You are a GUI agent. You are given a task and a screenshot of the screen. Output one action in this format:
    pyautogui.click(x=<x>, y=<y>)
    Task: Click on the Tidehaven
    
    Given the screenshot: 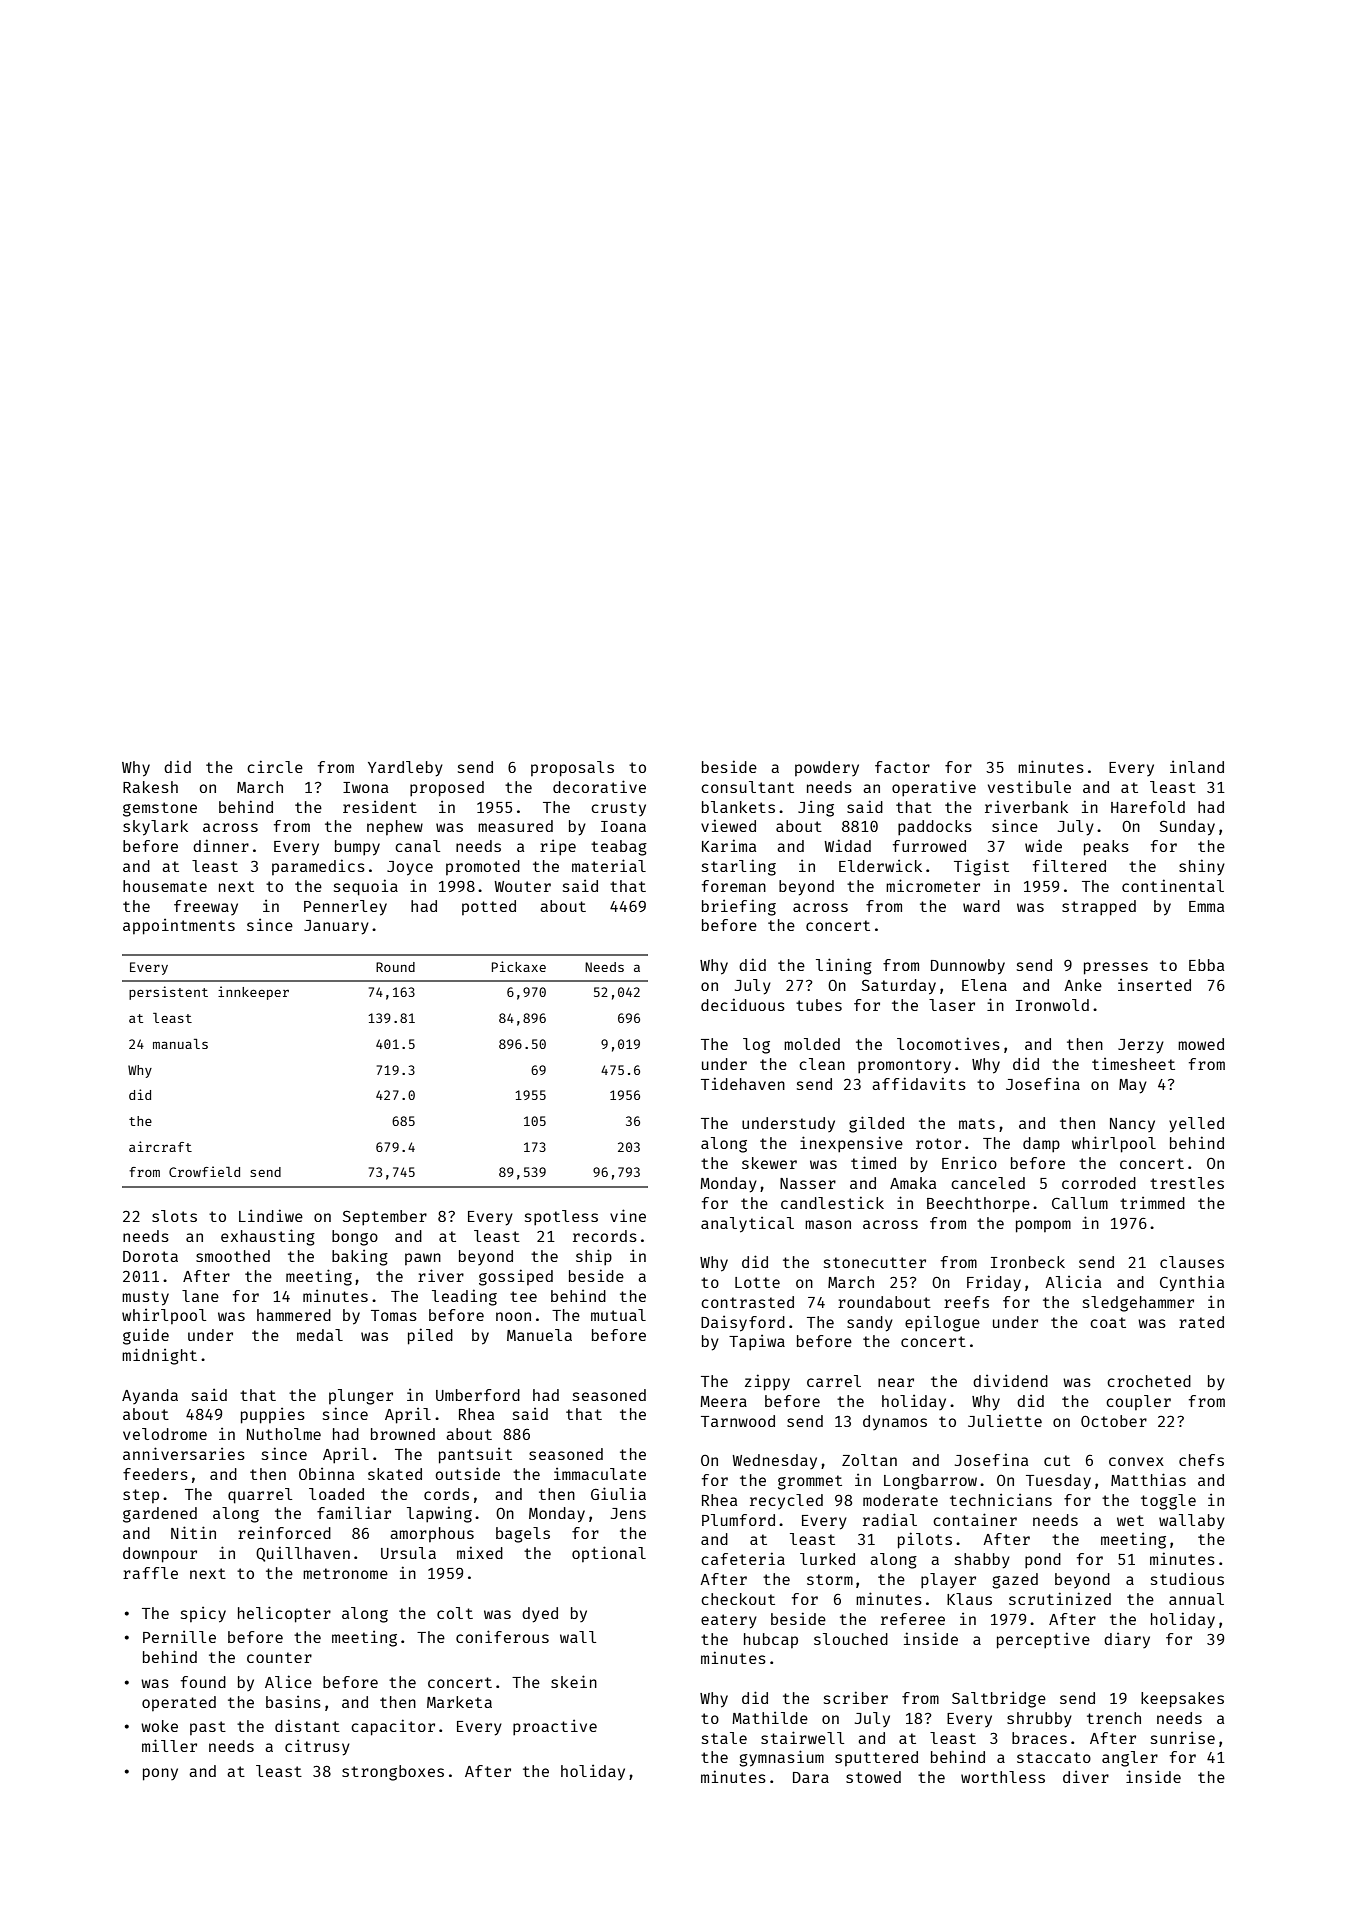 What is the action you would take?
    pyautogui.click(x=743, y=1083)
